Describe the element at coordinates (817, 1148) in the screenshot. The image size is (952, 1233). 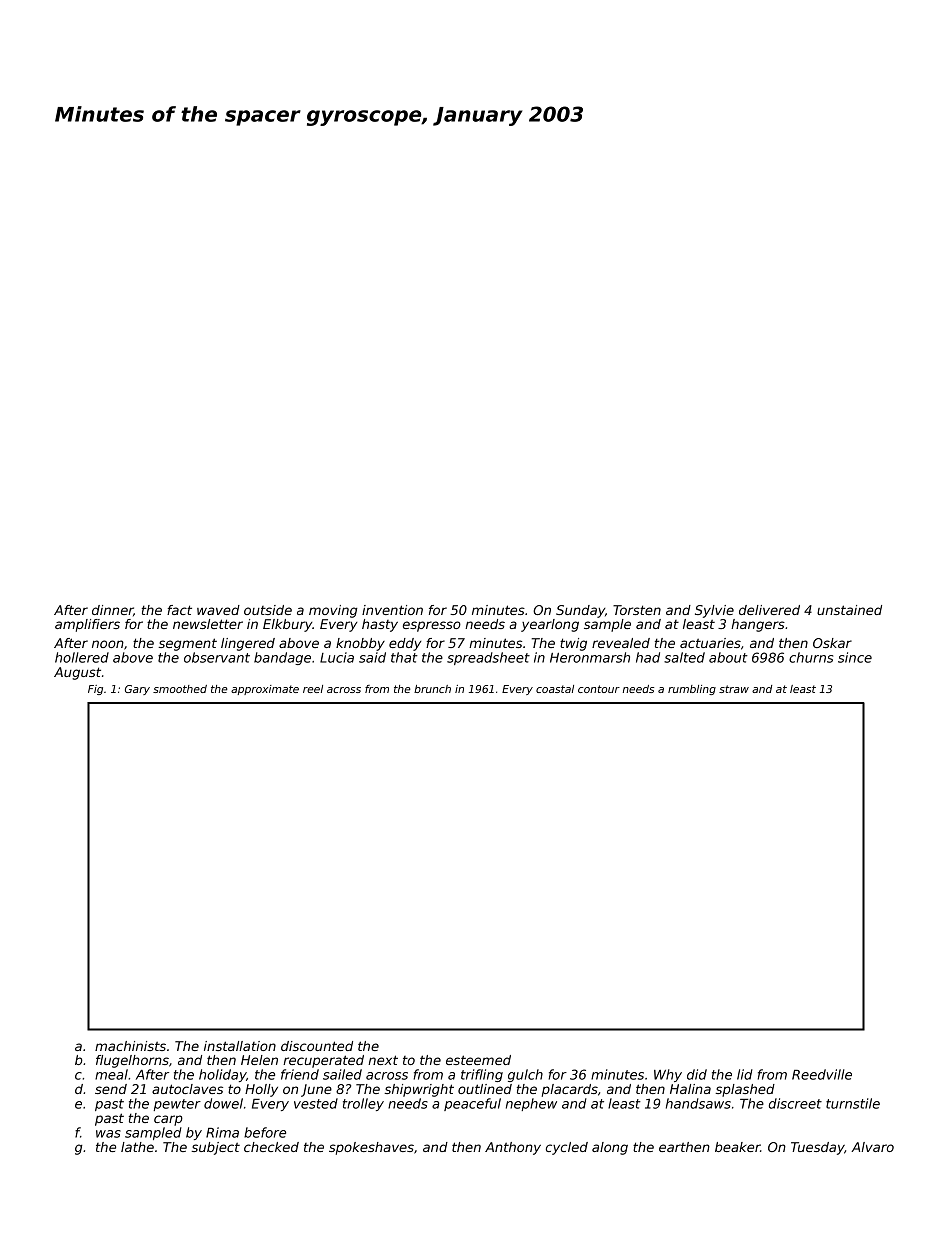
I see `Tuesday` at that location.
